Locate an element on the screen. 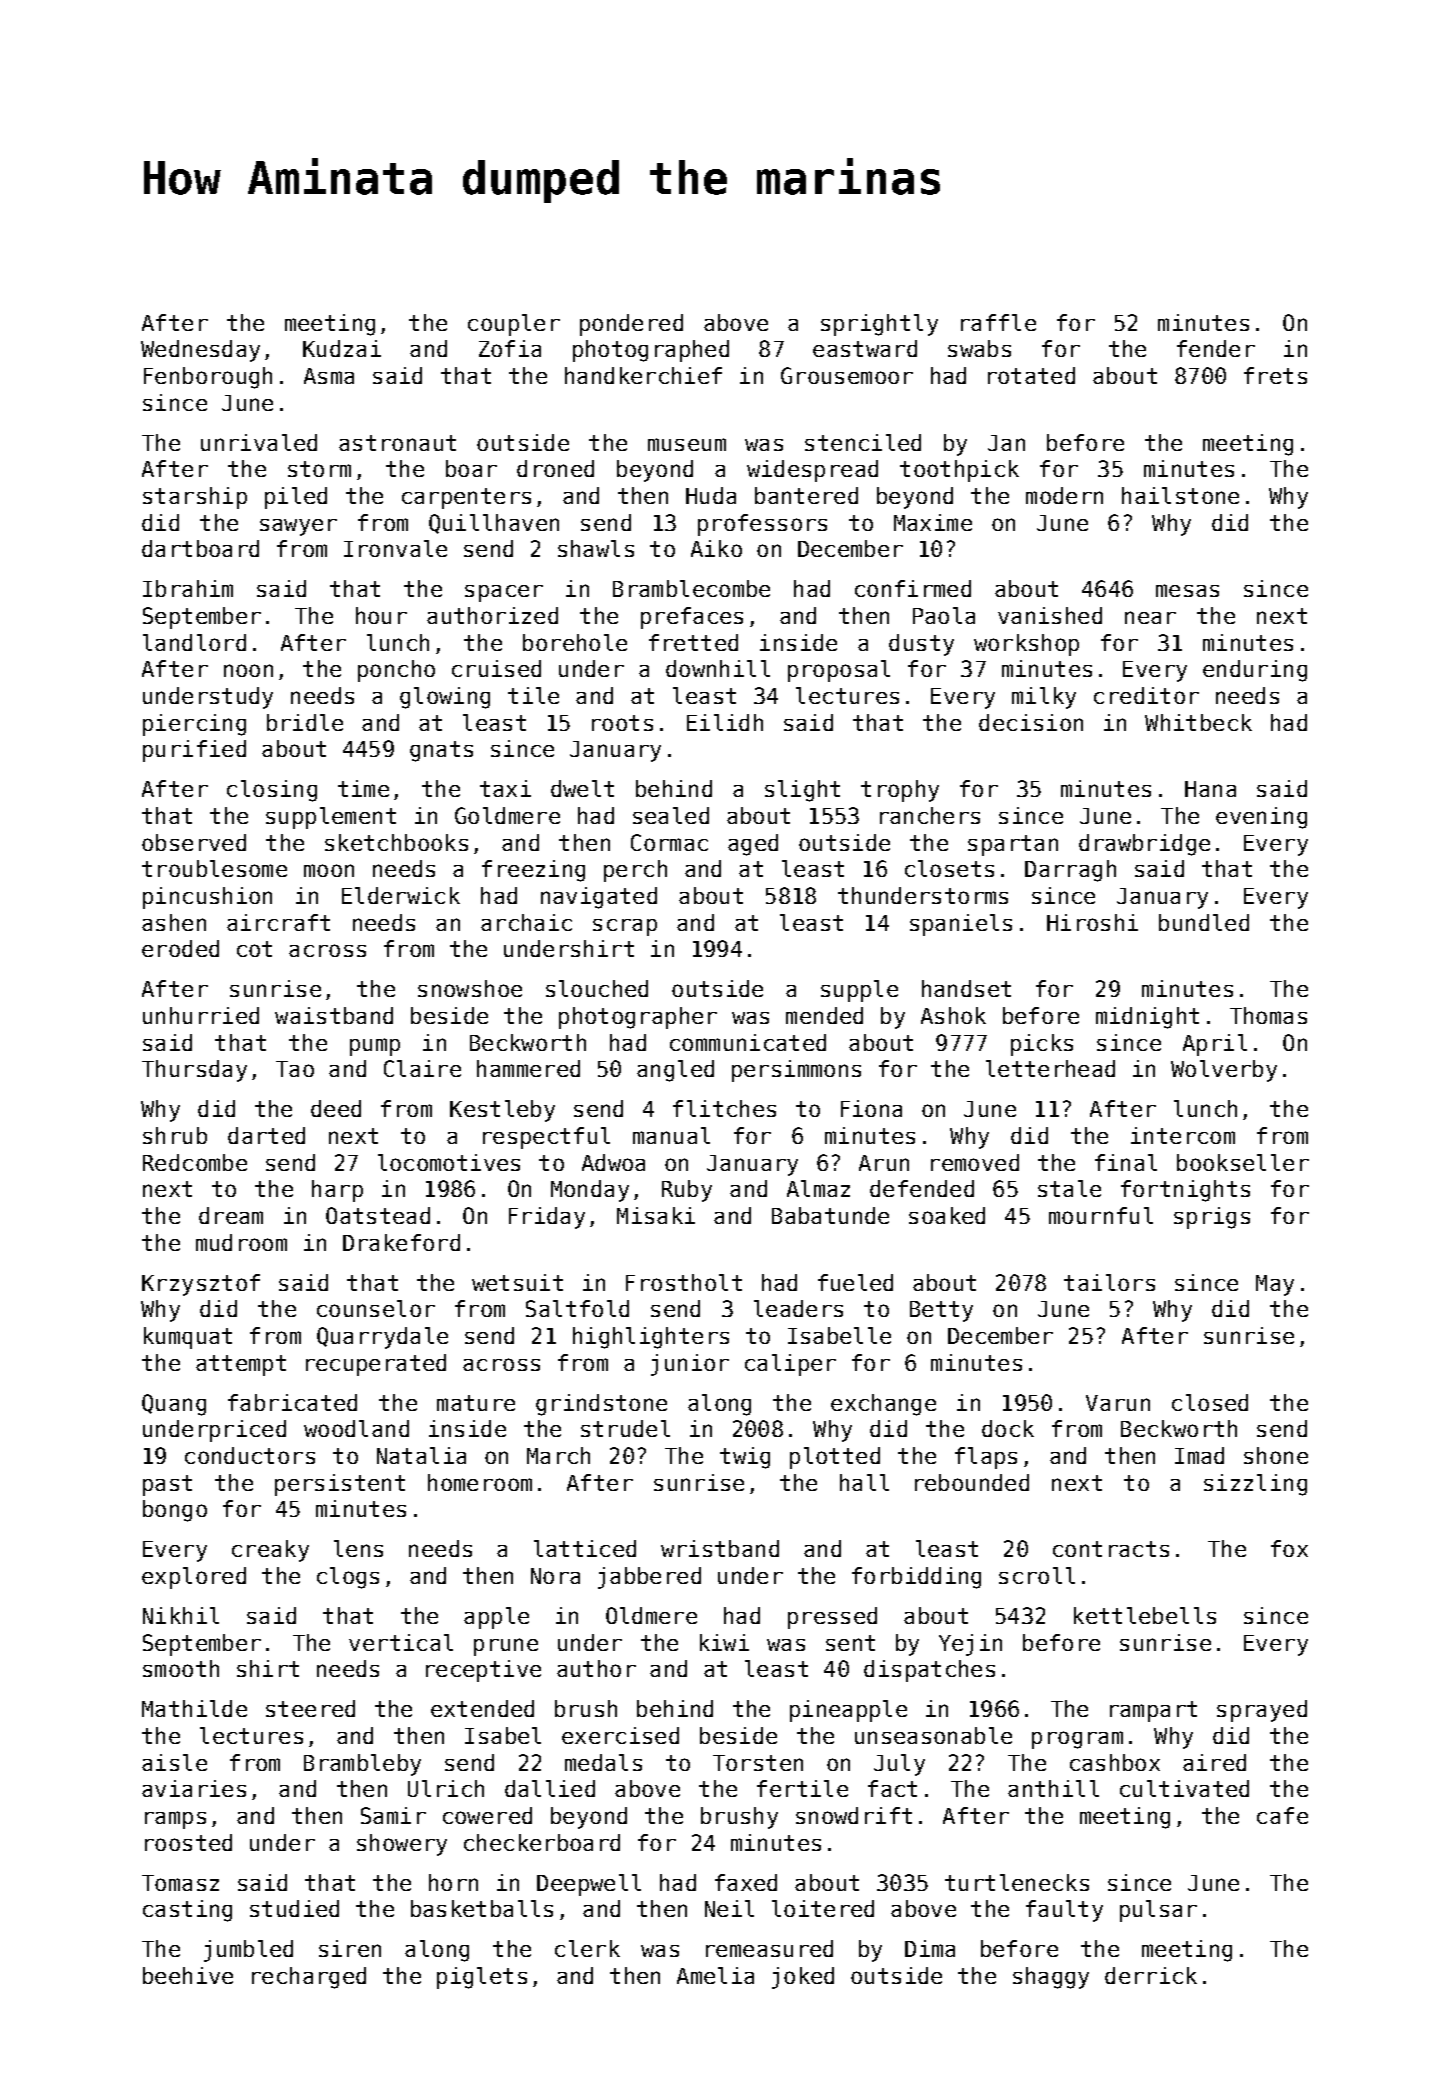 The width and height of the screenshot is (1450, 2100). sprightly is located at coordinates (879, 325).
